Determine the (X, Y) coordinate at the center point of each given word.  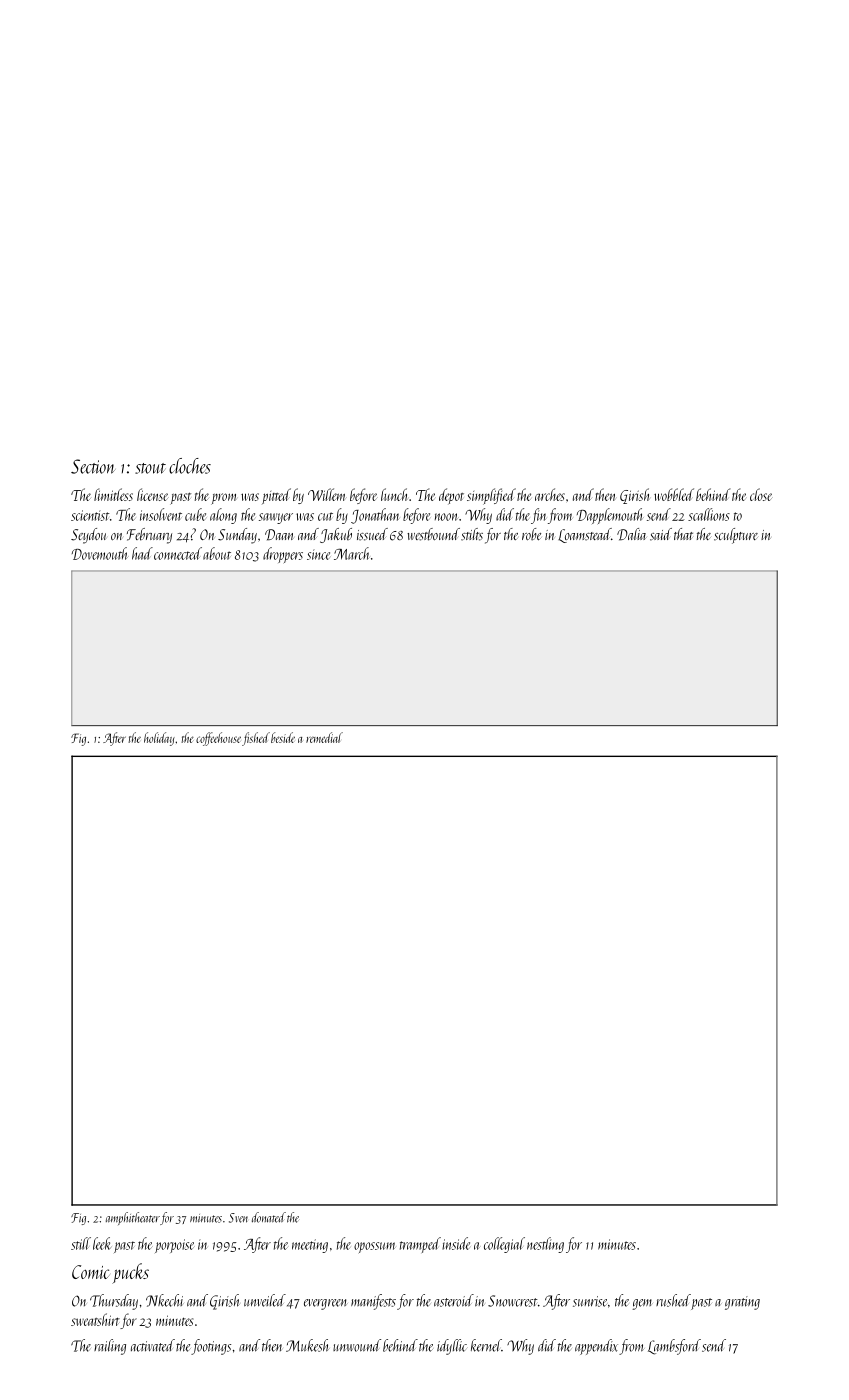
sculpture (736, 536)
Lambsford (674, 1347)
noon (446, 517)
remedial (324, 737)
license (152, 494)
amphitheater (133, 1218)
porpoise (175, 1246)
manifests (373, 1302)
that (683, 534)
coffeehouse (218, 739)
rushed (673, 1300)
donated (269, 1217)
